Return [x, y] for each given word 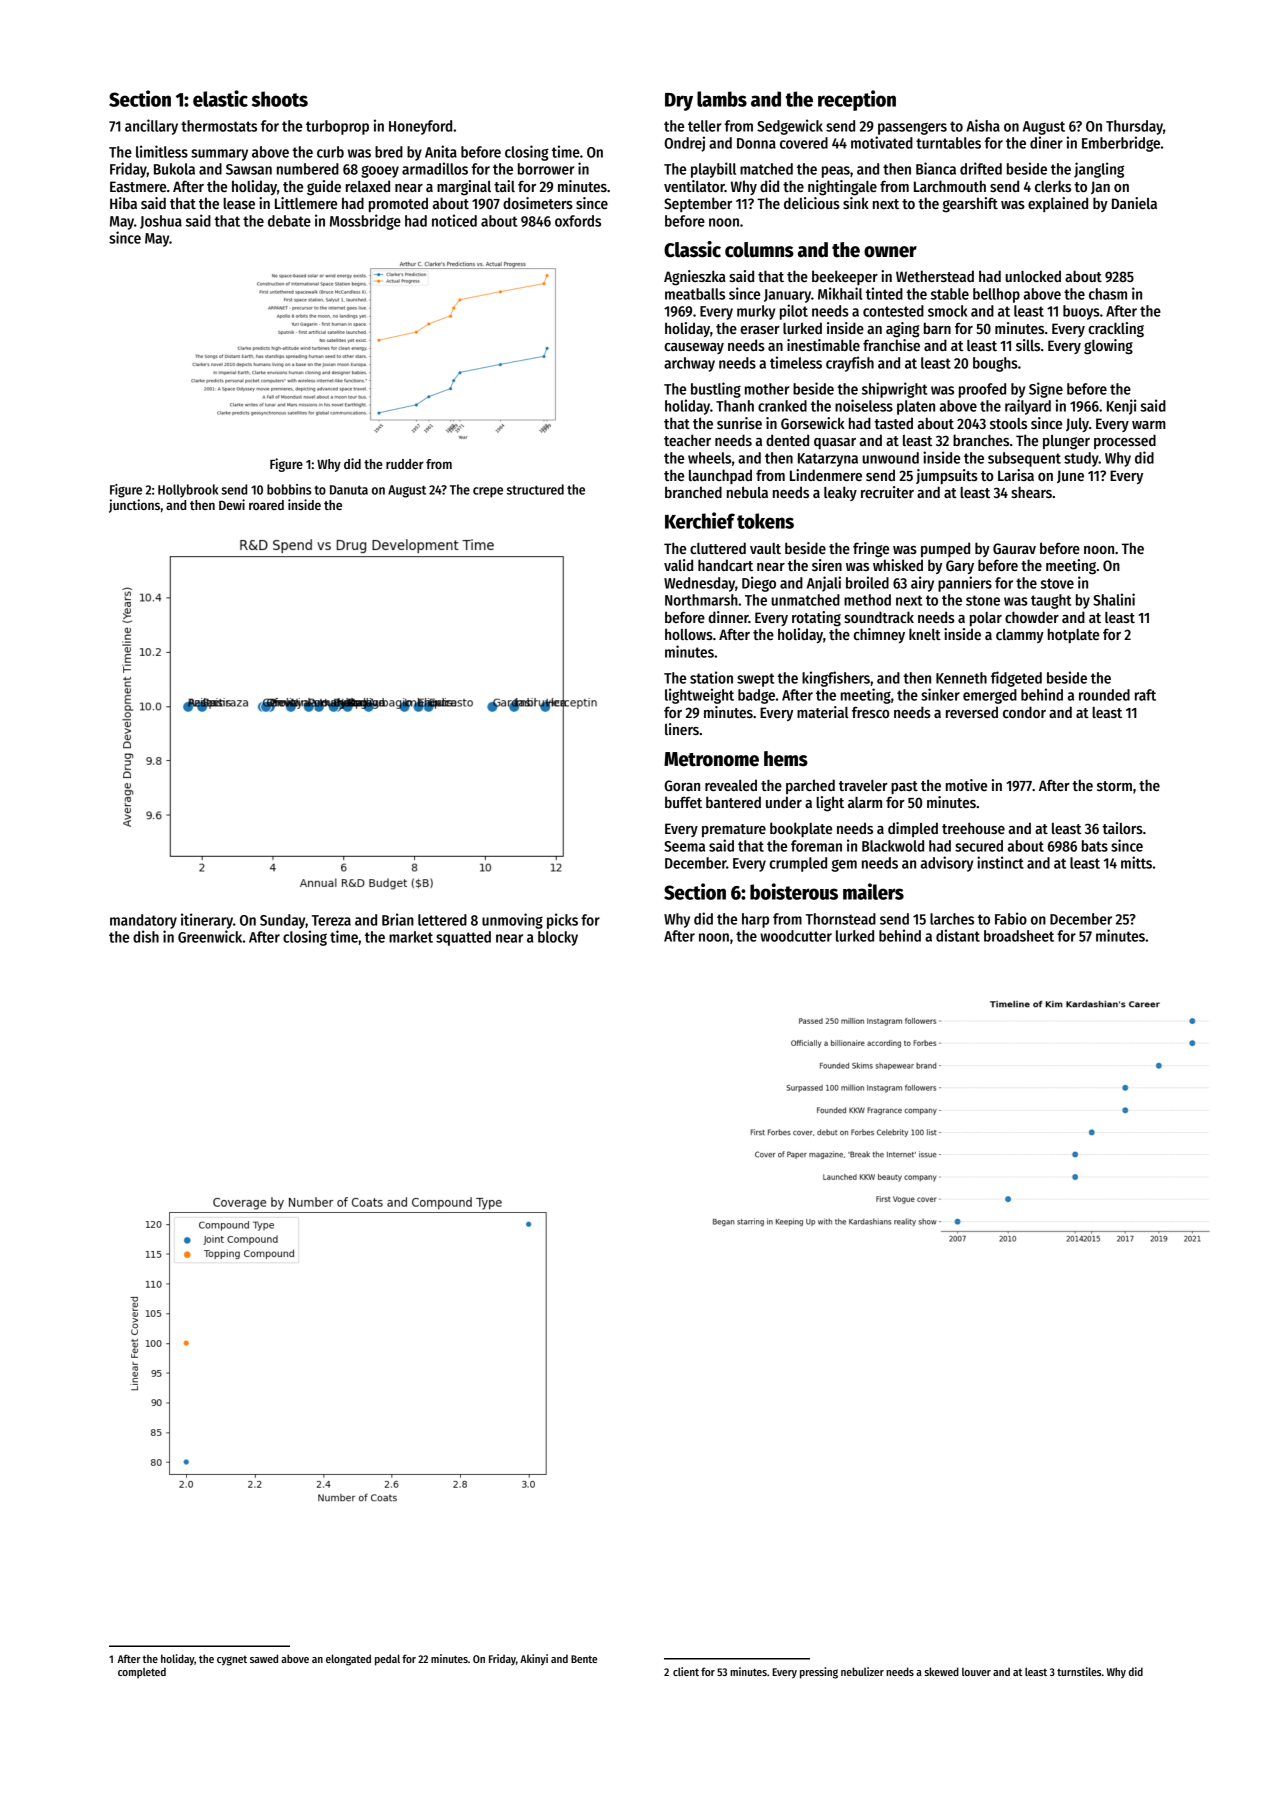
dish [146, 936]
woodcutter [796, 936]
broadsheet [1019, 936]
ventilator [694, 186]
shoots [280, 99]
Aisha [983, 125]
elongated [348, 1660]
